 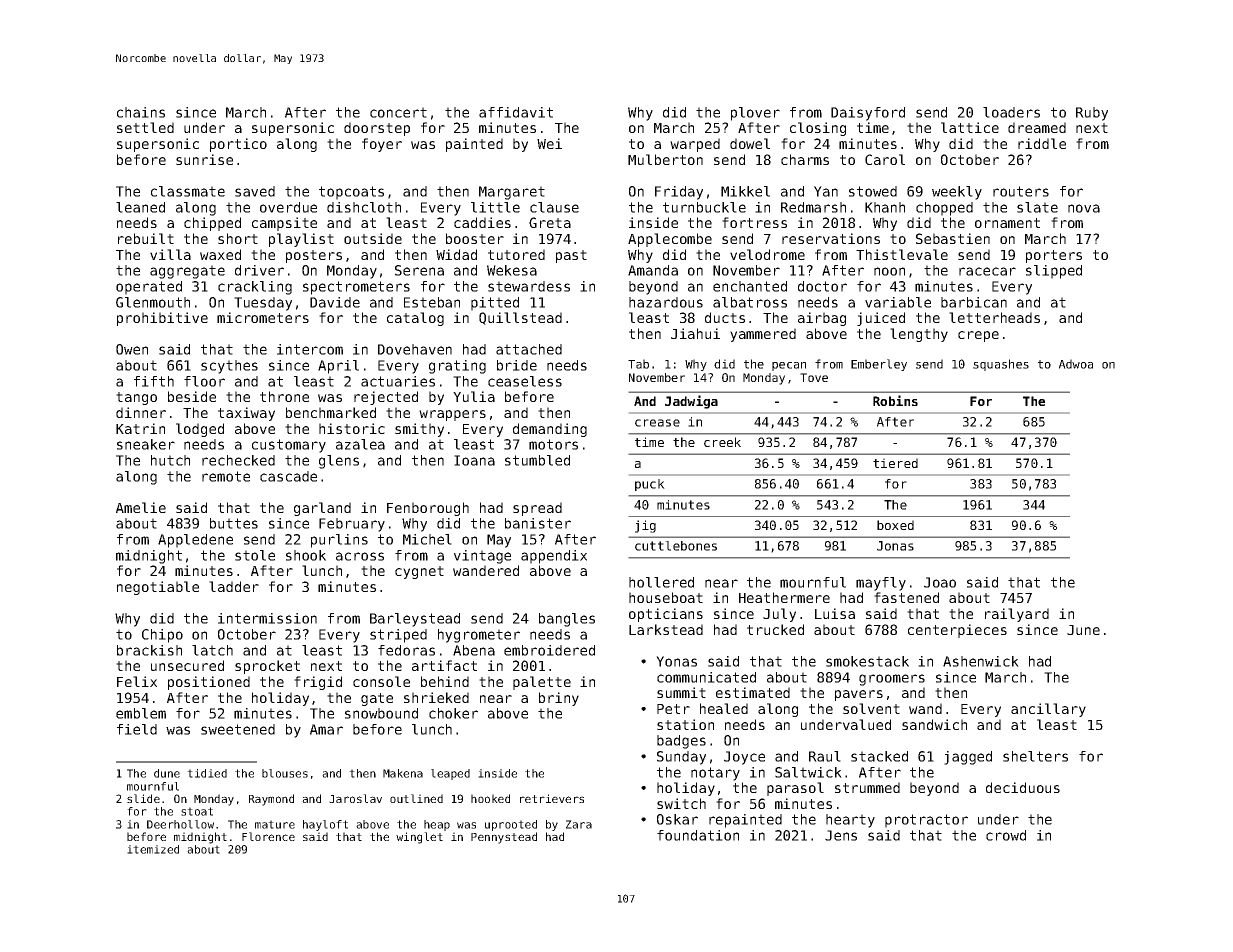 What do you see at coordinates (974, 302) in the screenshot?
I see `barbican` at bounding box center [974, 302].
